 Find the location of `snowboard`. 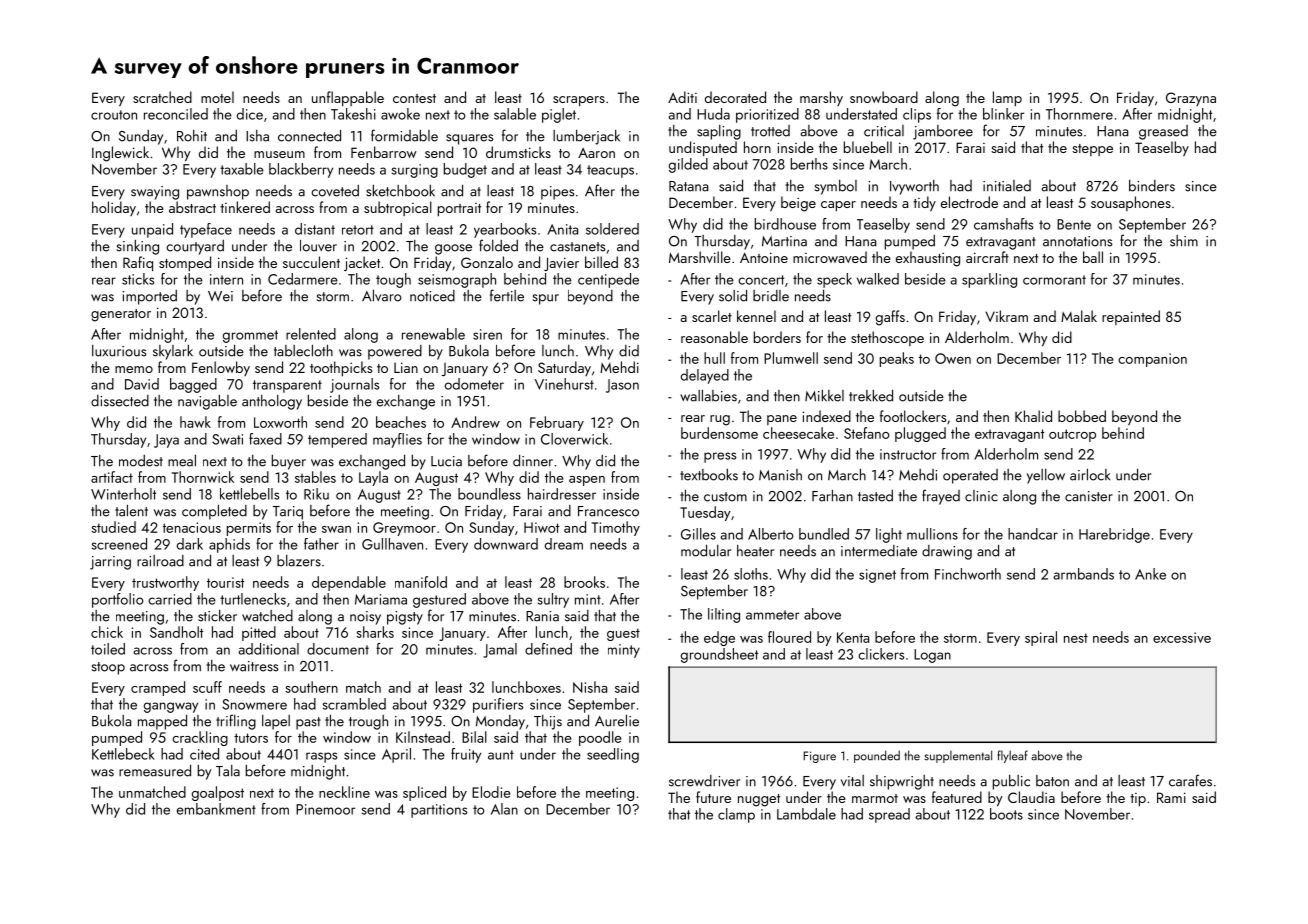

snowboard is located at coordinates (884, 97).
